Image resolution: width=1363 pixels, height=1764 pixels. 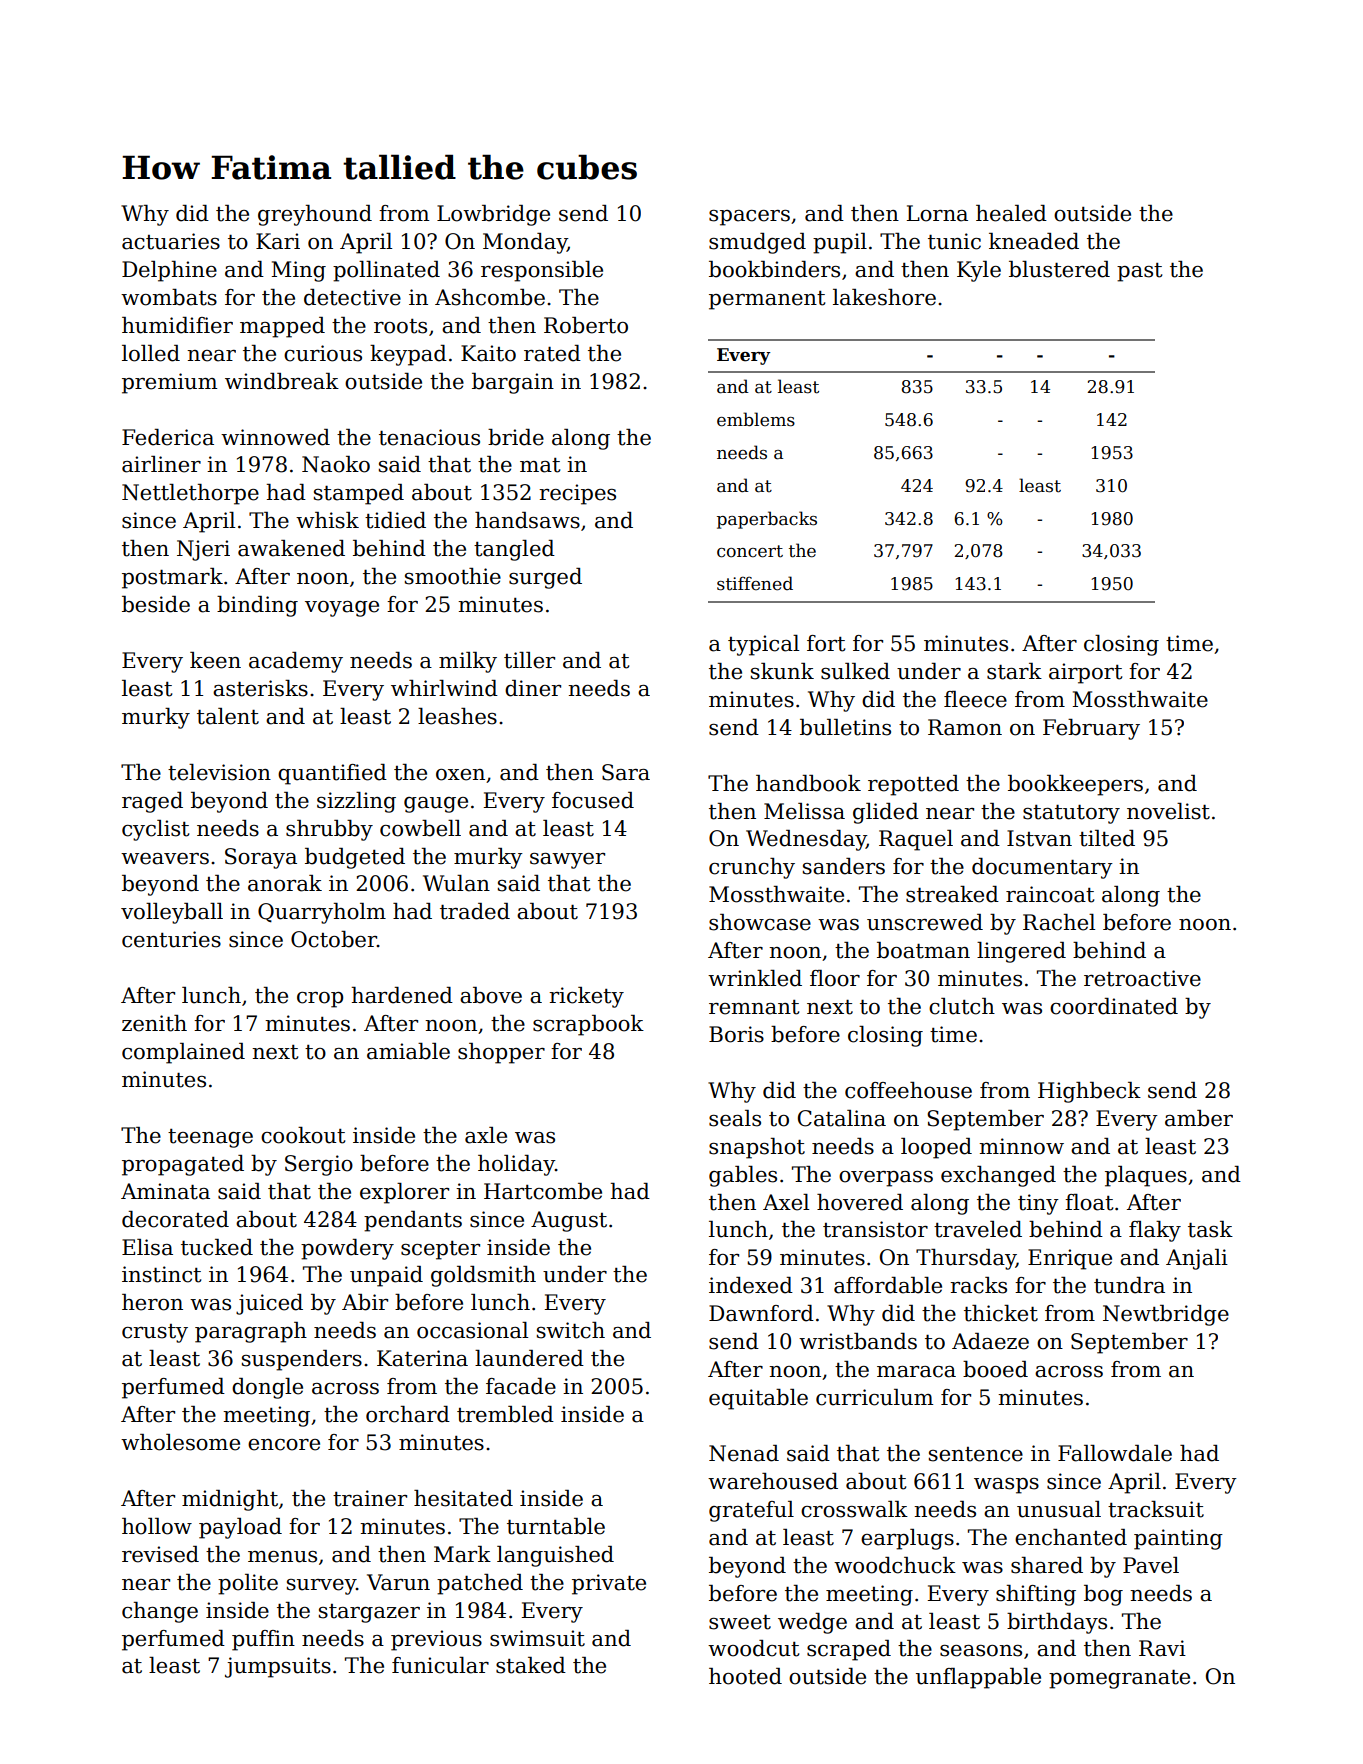 What do you see at coordinates (913, 785) in the screenshot?
I see `repotted` at bounding box center [913, 785].
